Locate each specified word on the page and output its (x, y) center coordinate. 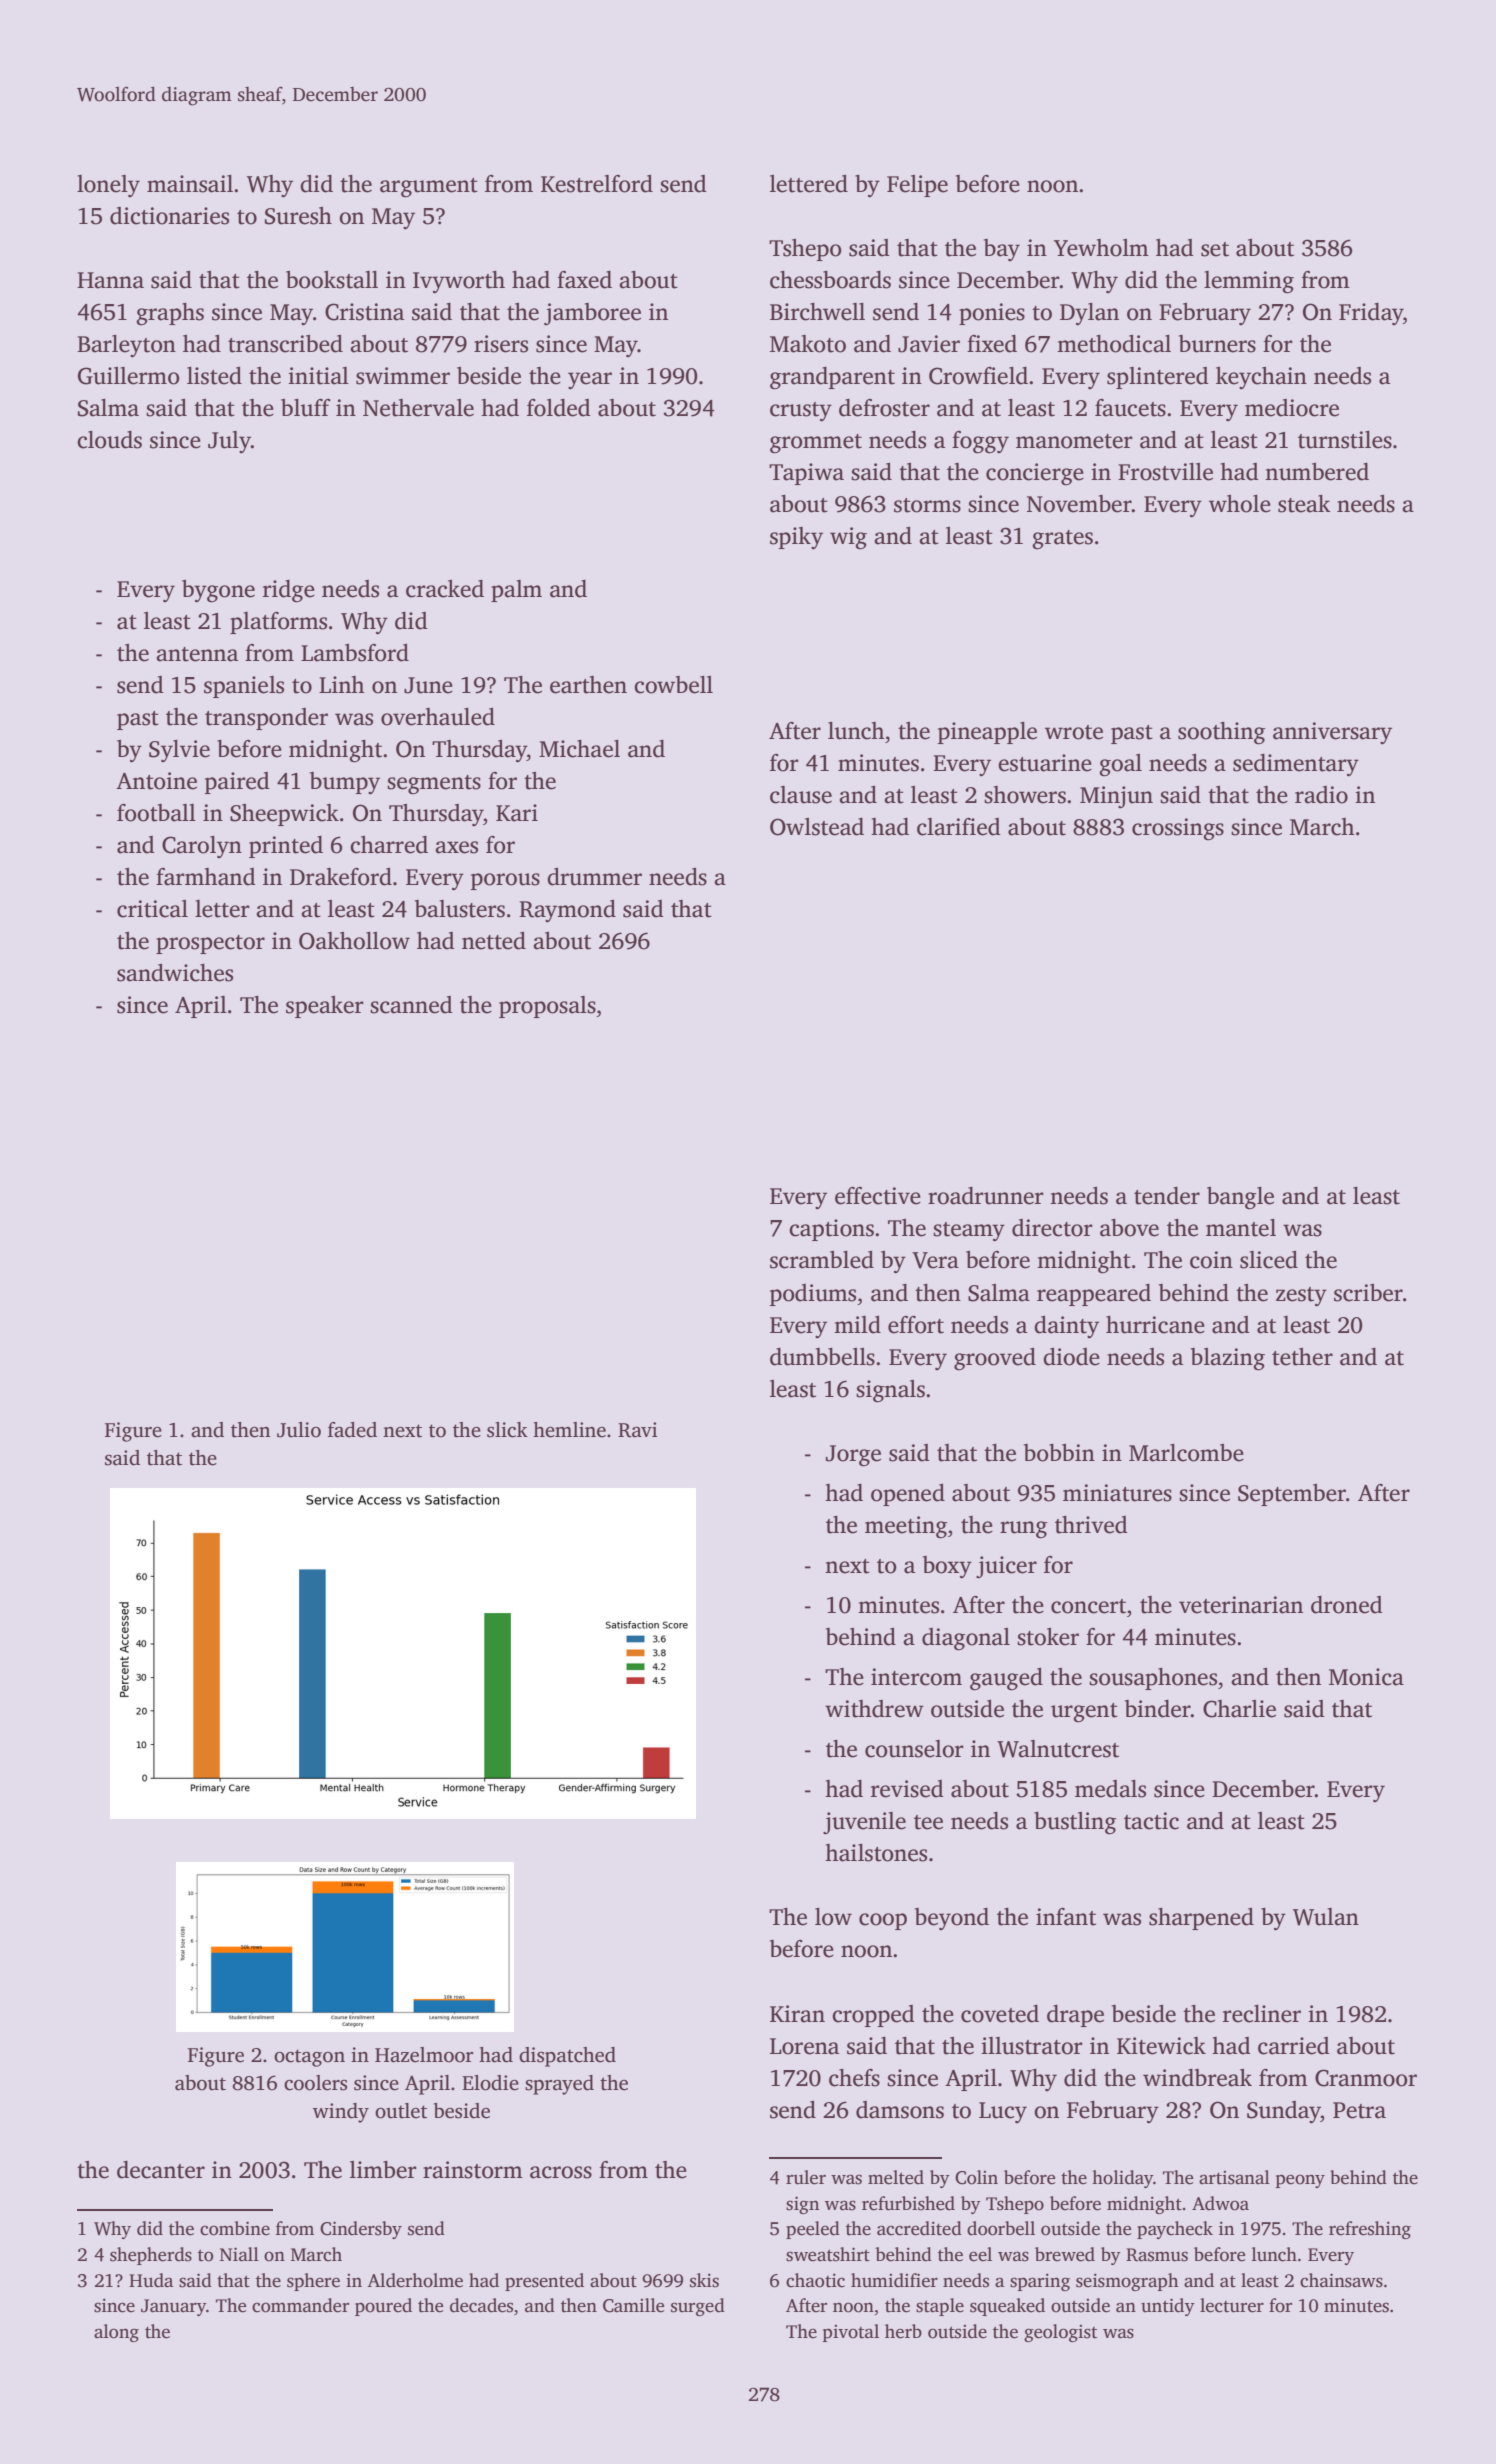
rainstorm (473, 2170)
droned (1347, 1605)
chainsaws (1341, 2280)
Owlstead (817, 827)
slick (507, 1430)
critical (152, 909)
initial (318, 376)
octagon (309, 2058)
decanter (161, 2170)
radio (1321, 795)
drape (1075, 2016)
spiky (796, 538)
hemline (569, 1430)
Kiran (797, 2014)
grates (1062, 540)
